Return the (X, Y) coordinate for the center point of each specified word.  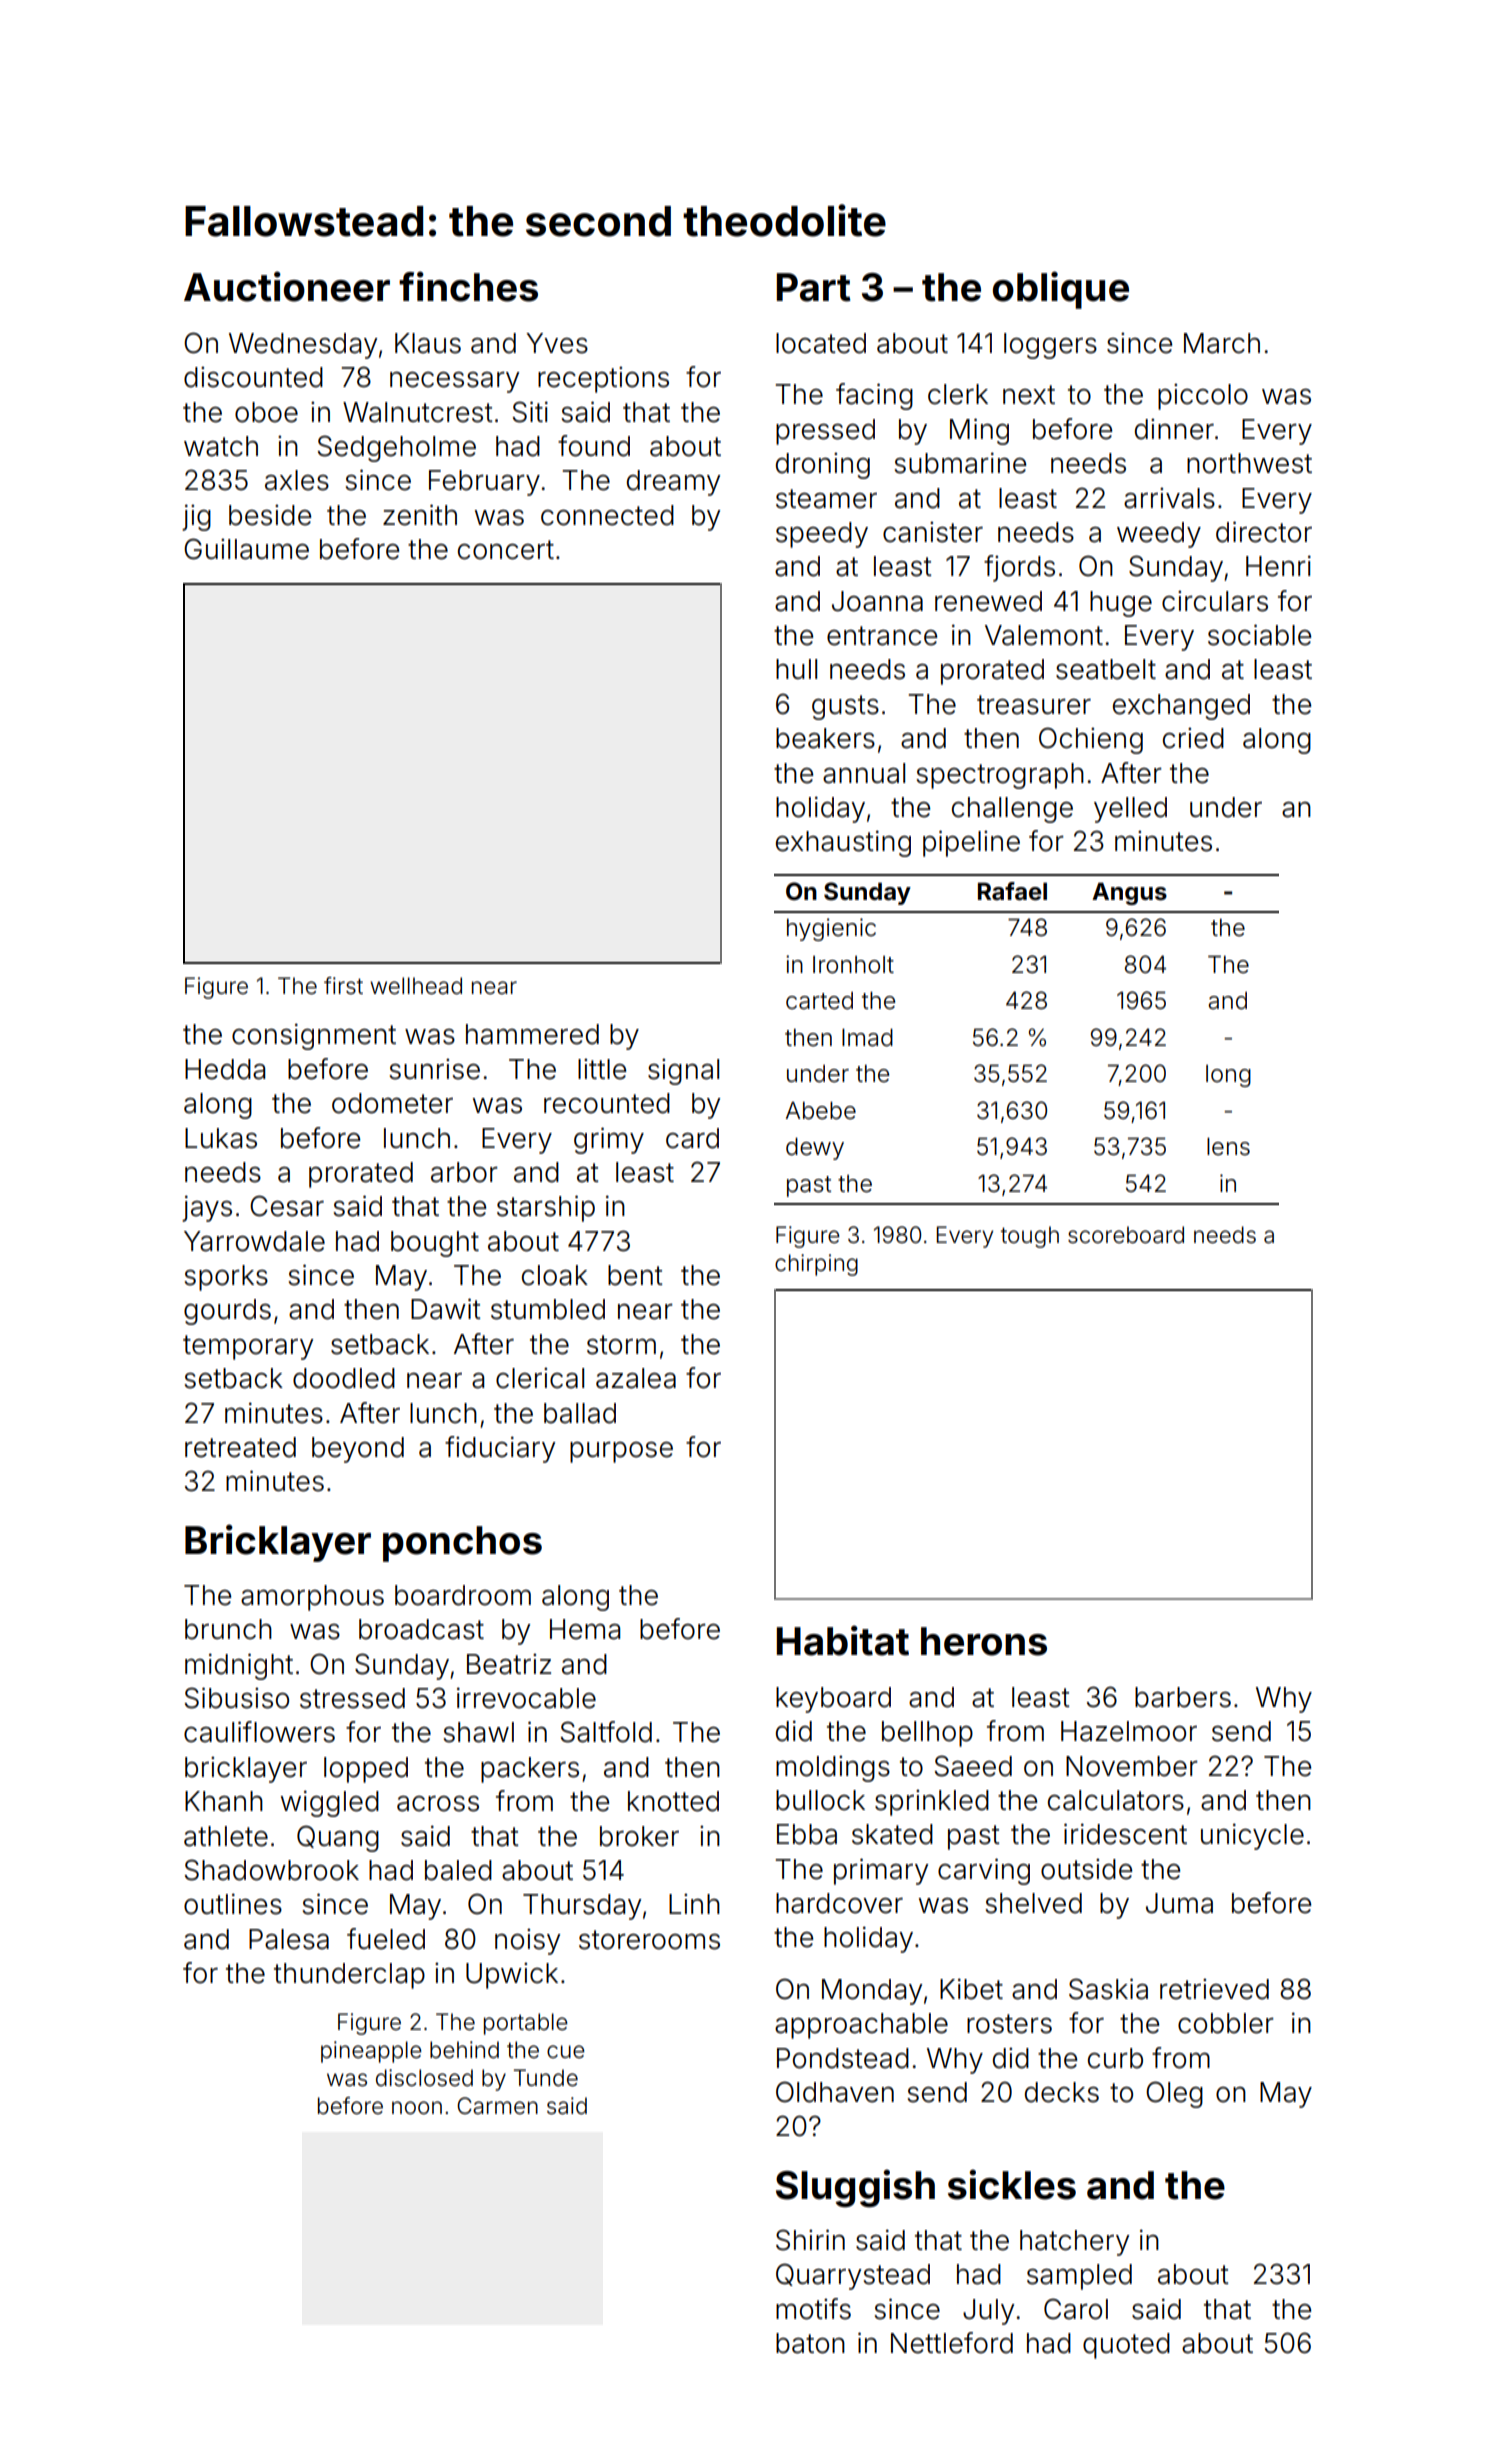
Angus (1129, 893)
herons (984, 1641)
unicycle (1252, 1836)
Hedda (225, 1069)
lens (1228, 1147)
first (343, 986)
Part (814, 287)
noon (417, 2108)
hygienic (831, 929)
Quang (338, 1838)
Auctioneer (287, 286)
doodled (344, 1378)
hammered (532, 1034)
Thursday (582, 1907)
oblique (1061, 290)
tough (1030, 1237)
